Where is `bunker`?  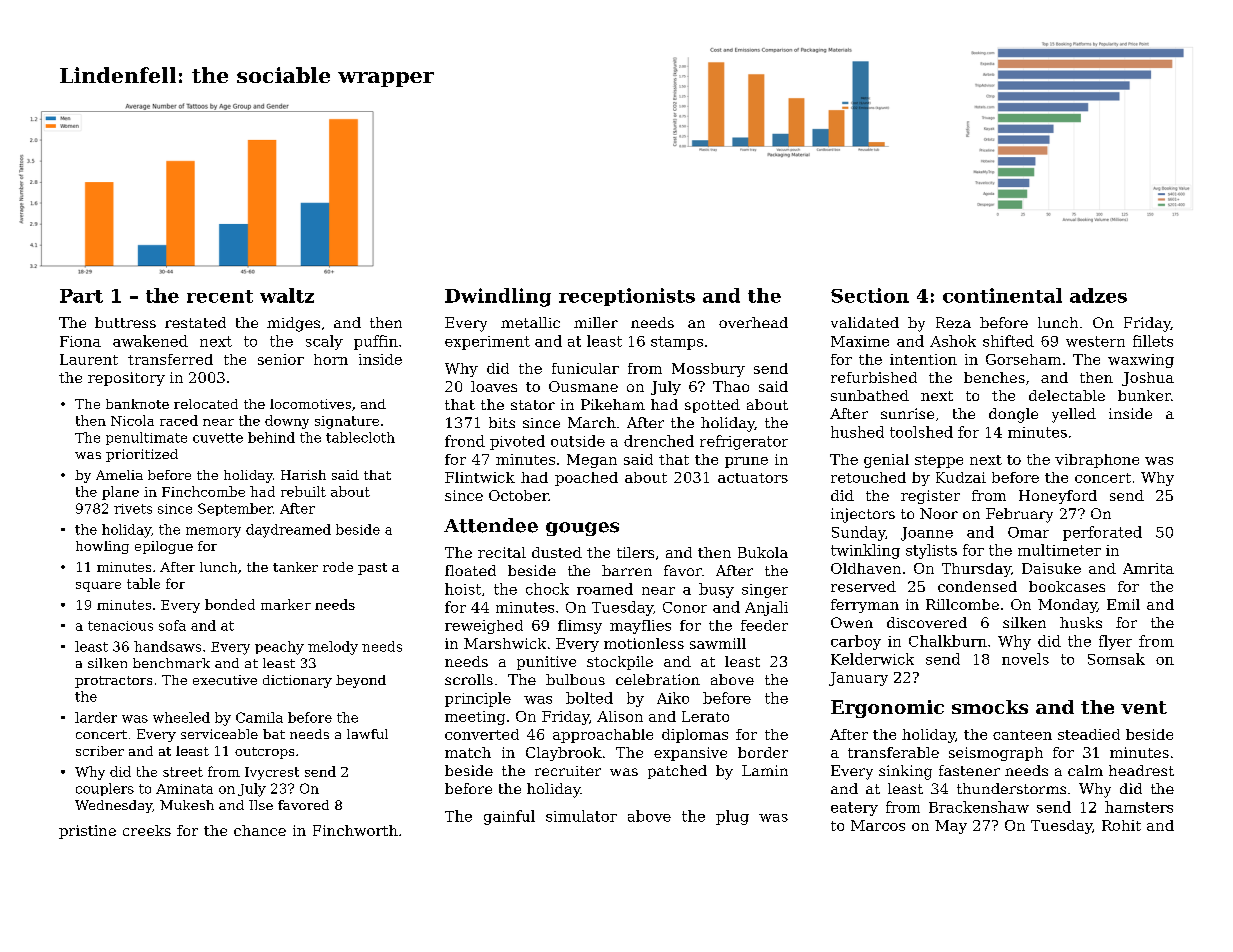 bunker is located at coordinates (1144, 395).
